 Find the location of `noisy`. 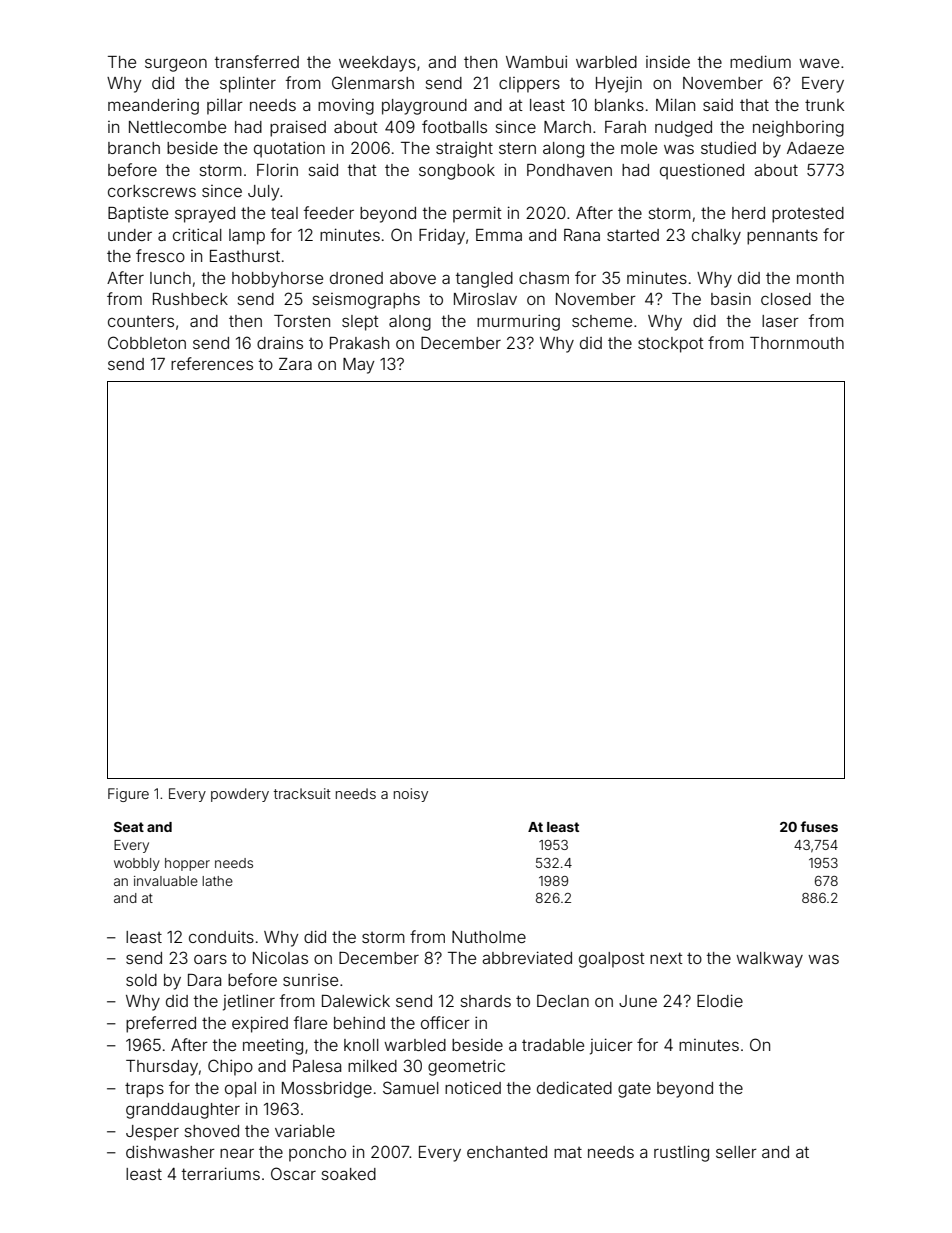

noisy is located at coordinates (411, 795).
